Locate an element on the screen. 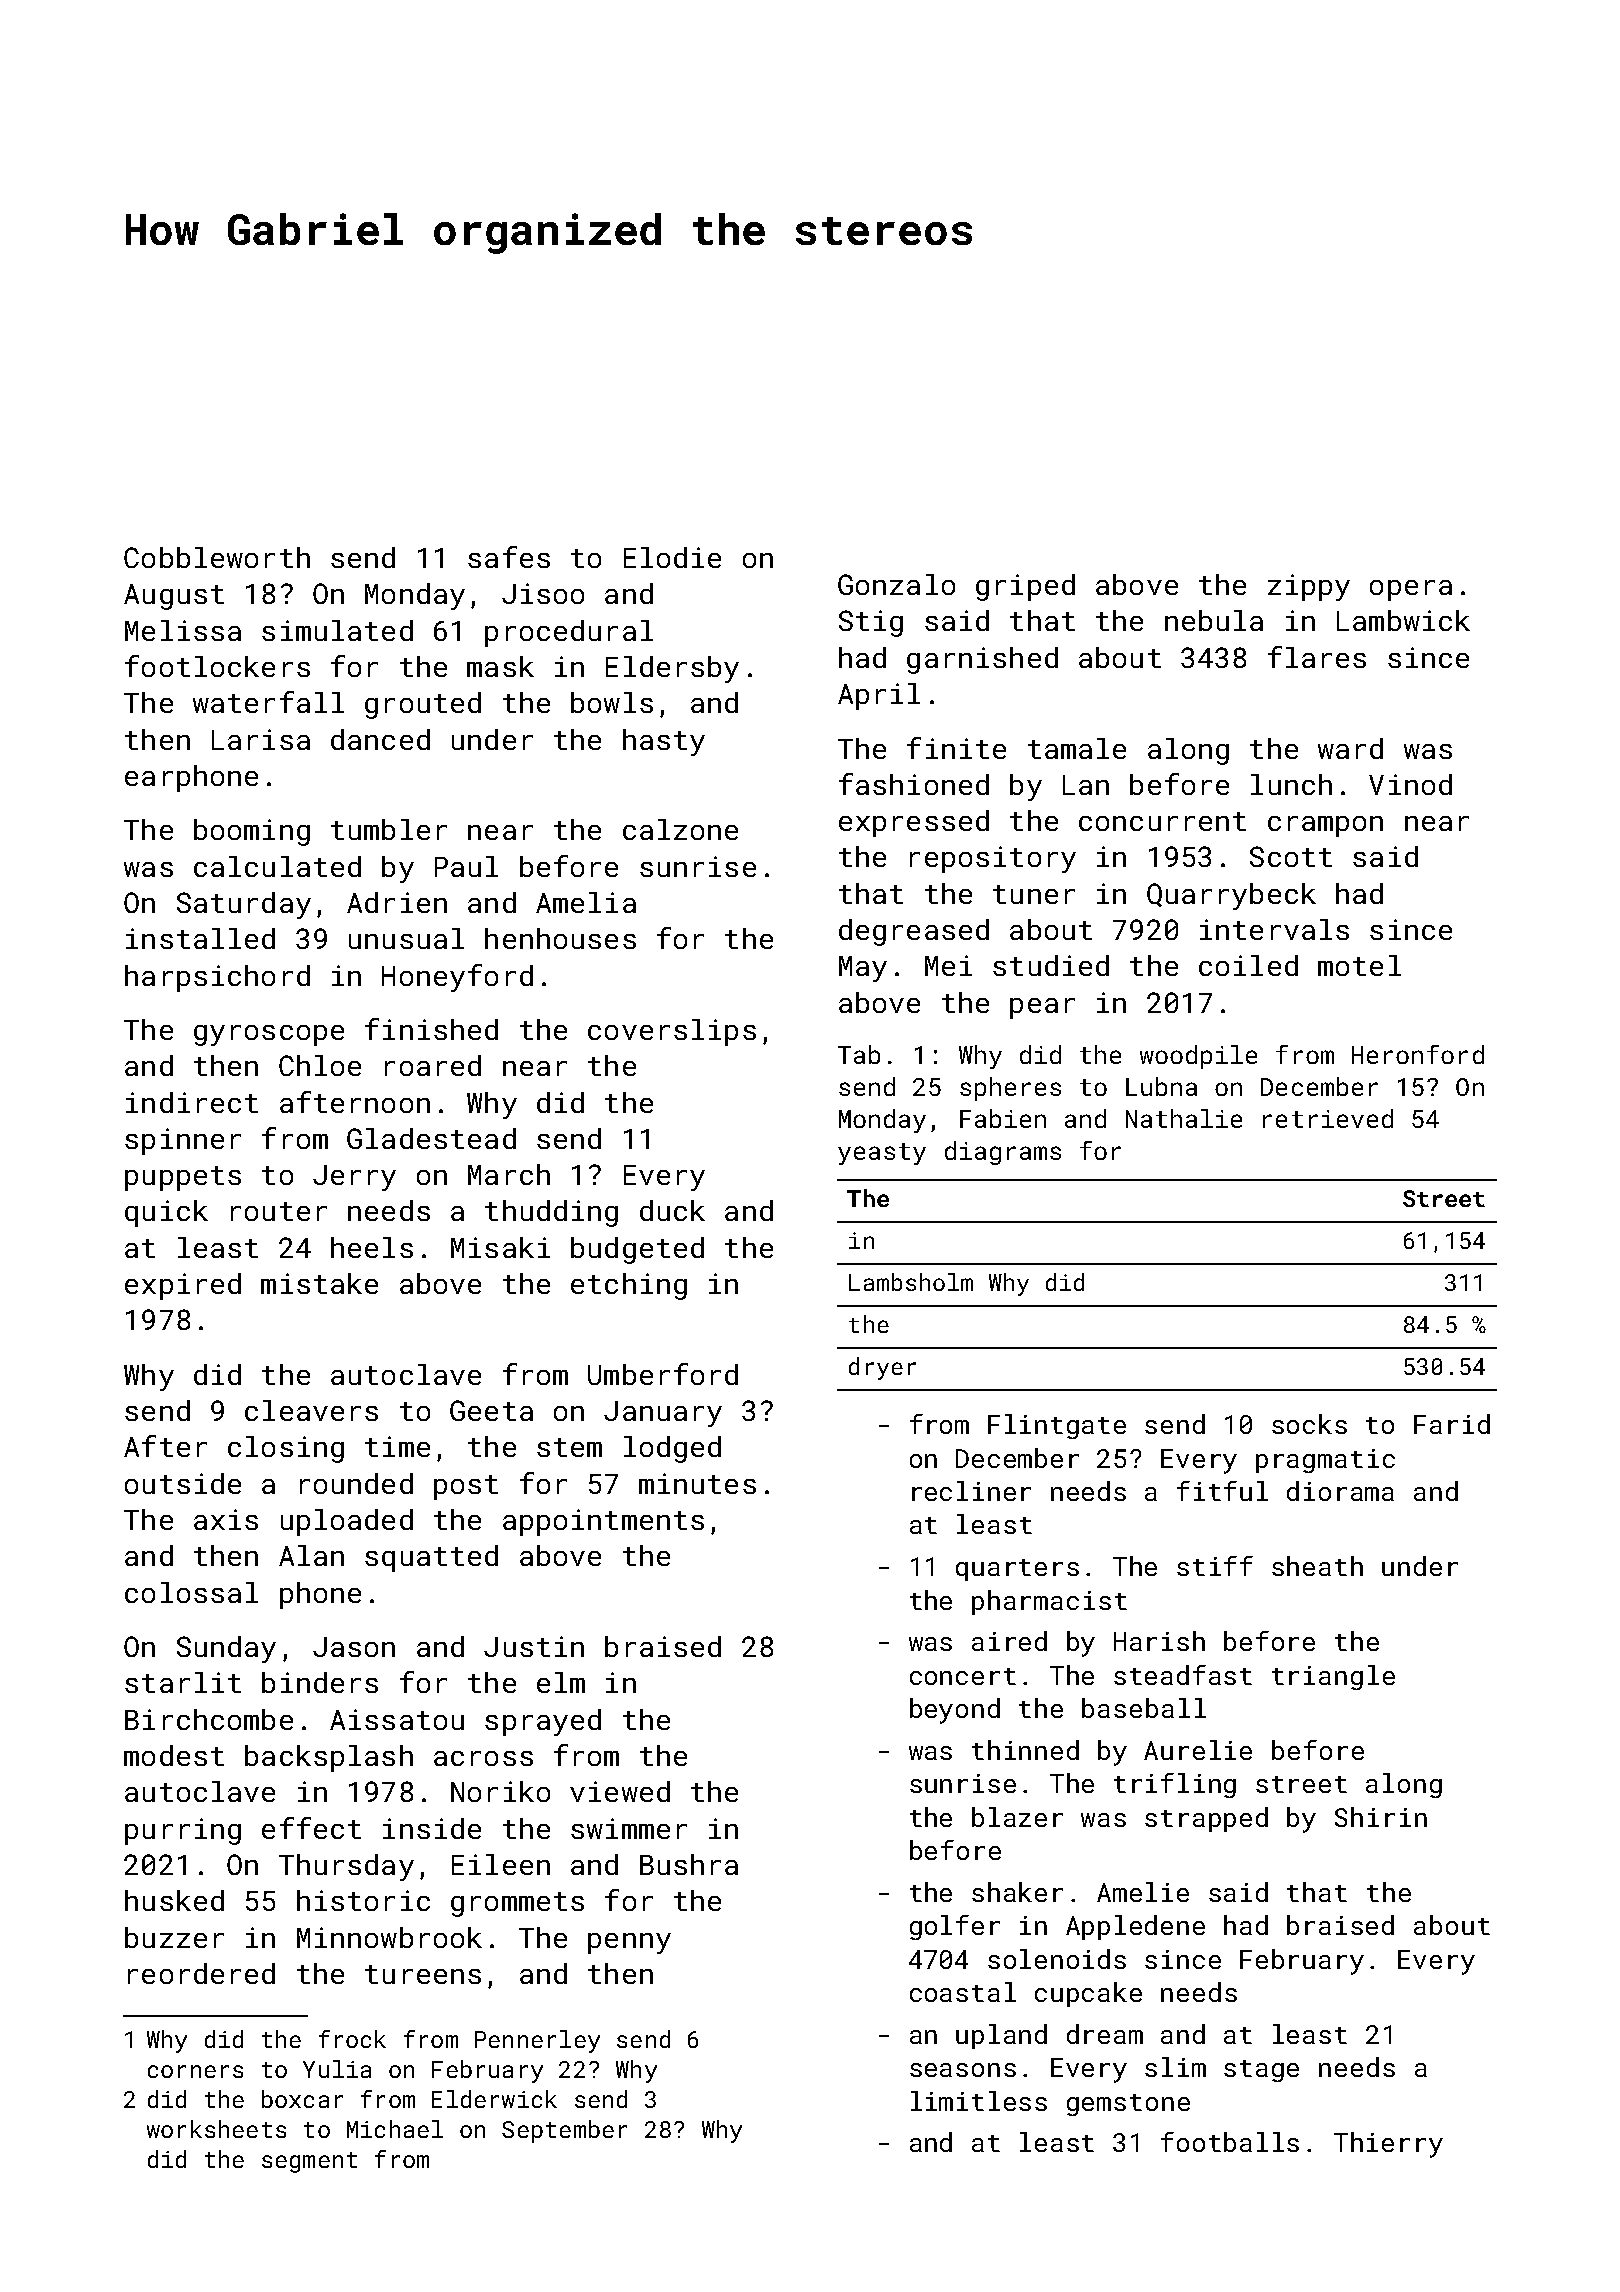  worksheets is located at coordinates (216, 2129).
